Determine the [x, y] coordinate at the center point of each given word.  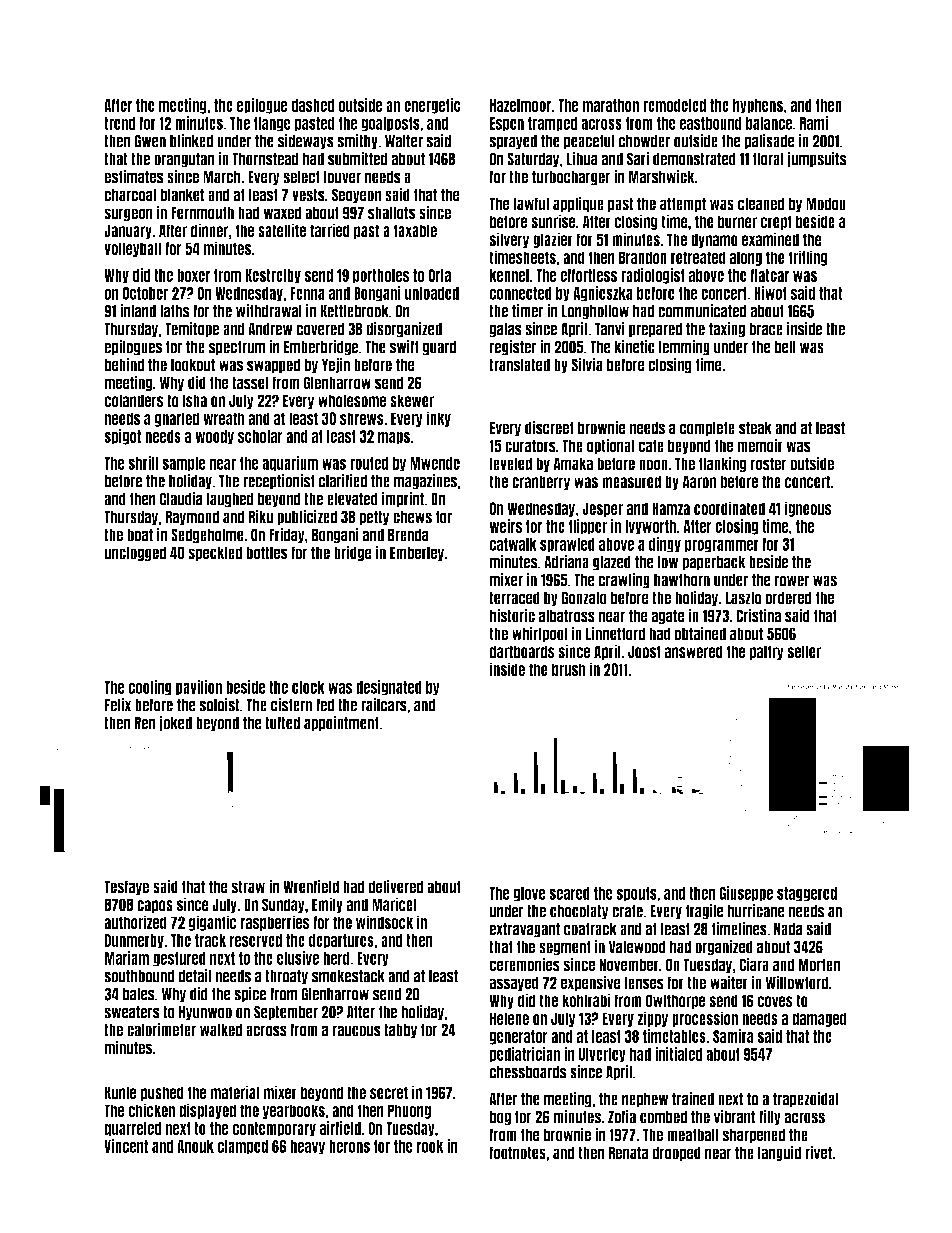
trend [120, 123]
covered [320, 329]
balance [769, 123]
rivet [818, 1152]
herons [349, 1146]
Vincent [126, 1146]
